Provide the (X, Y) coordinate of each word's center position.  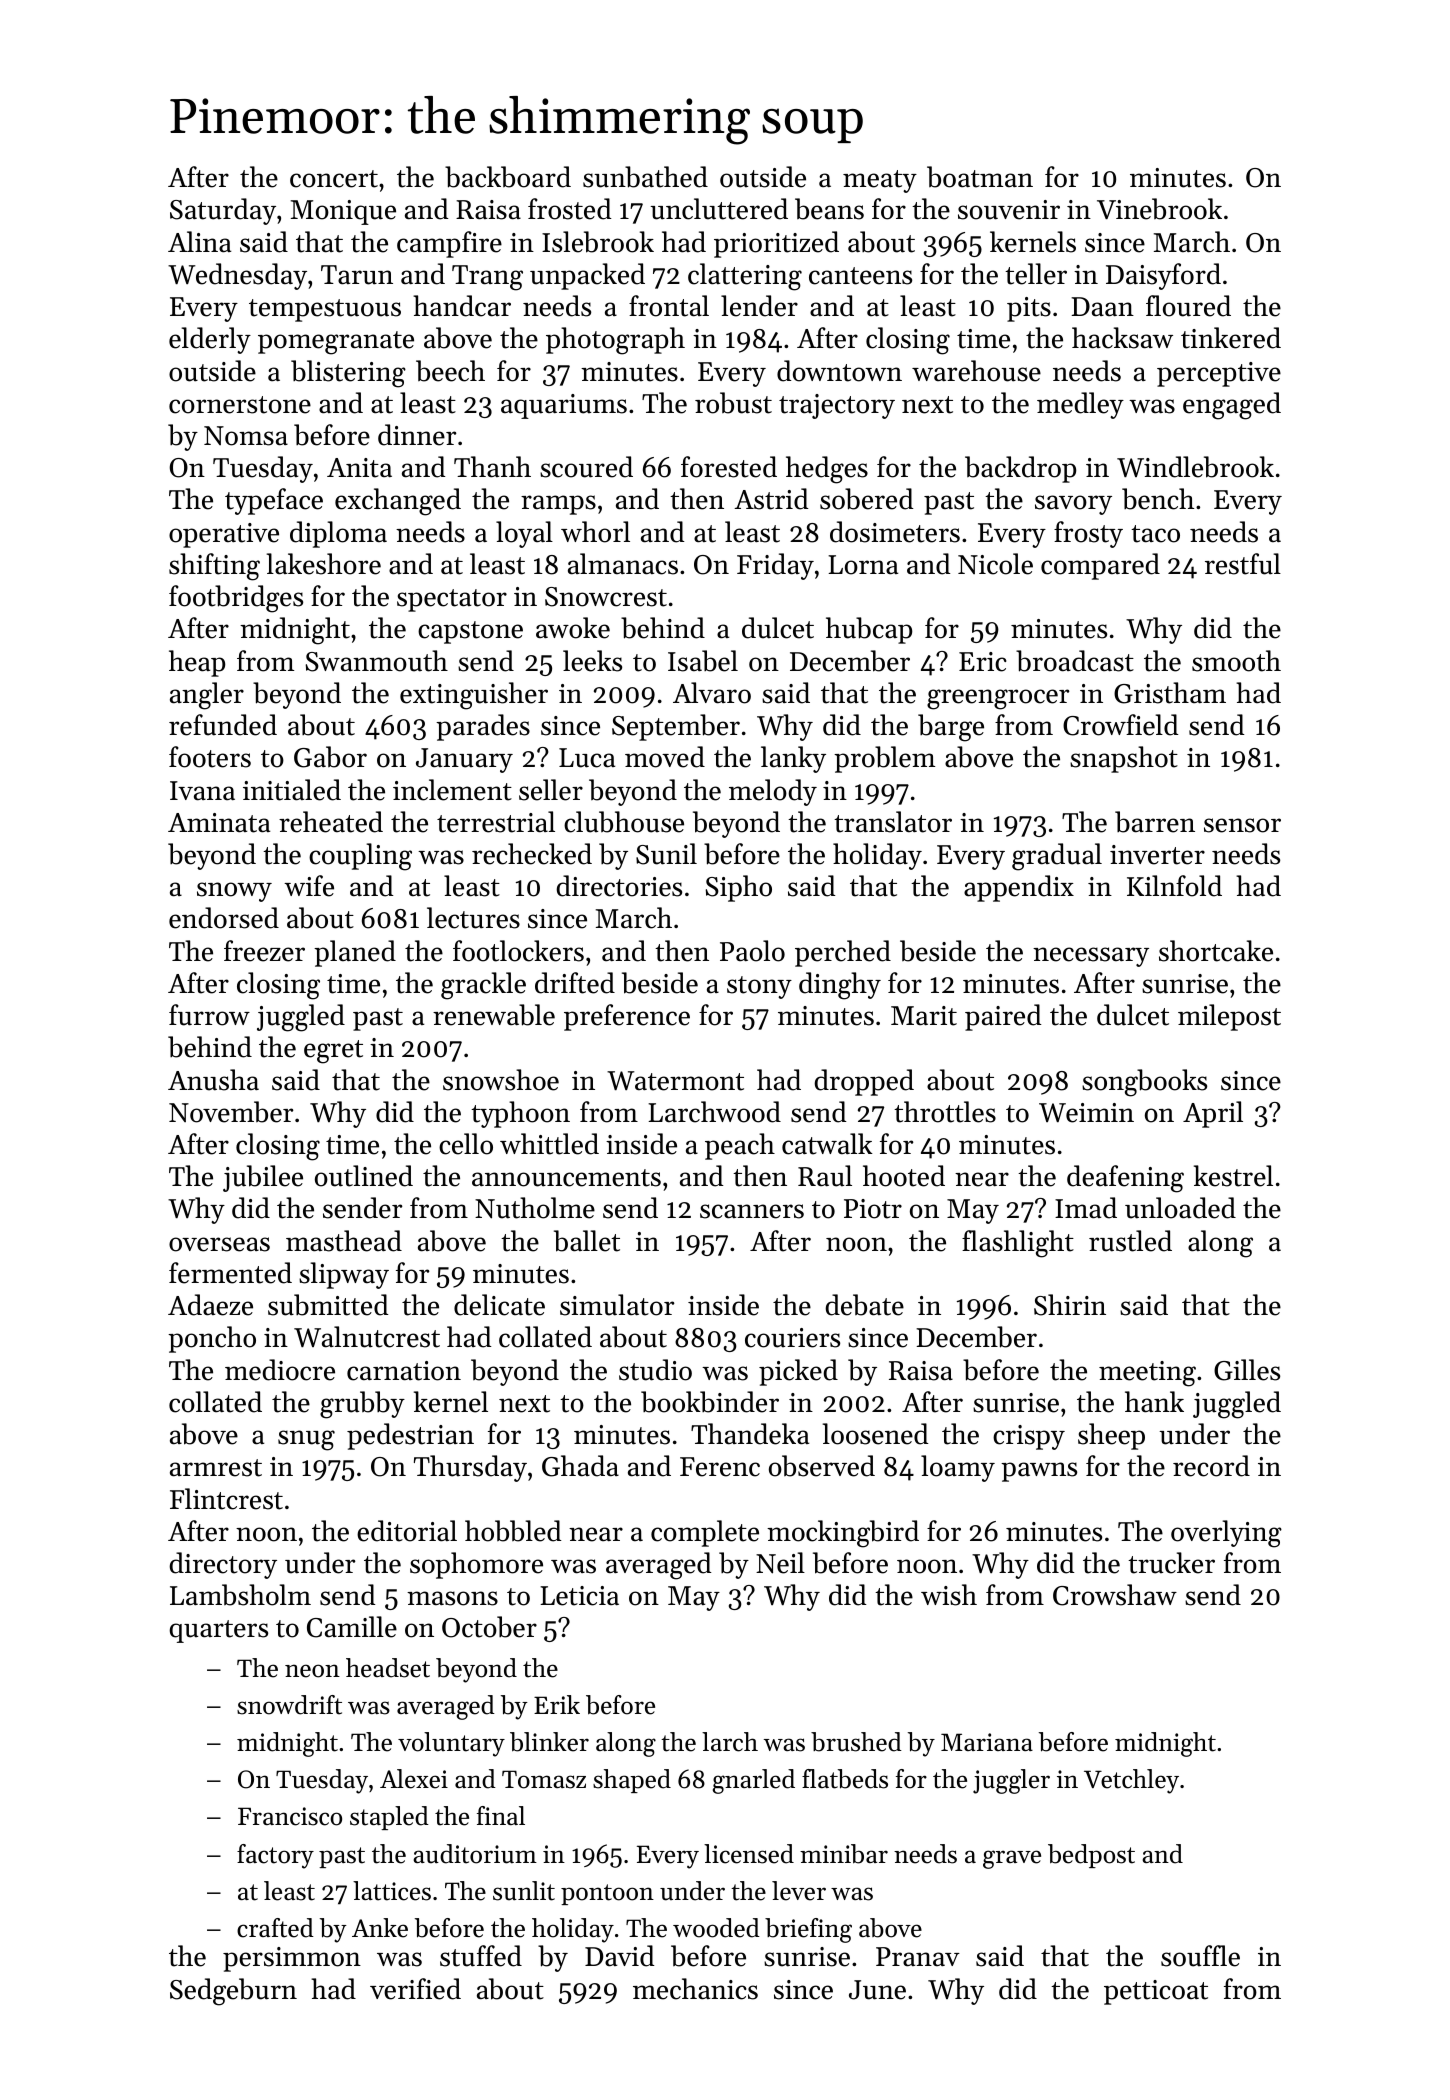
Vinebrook (1159, 209)
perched (843, 953)
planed (355, 953)
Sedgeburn (233, 1992)
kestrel (1233, 1176)
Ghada (580, 1466)
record (1211, 1466)
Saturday (223, 211)
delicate (499, 1305)
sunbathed (645, 177)
